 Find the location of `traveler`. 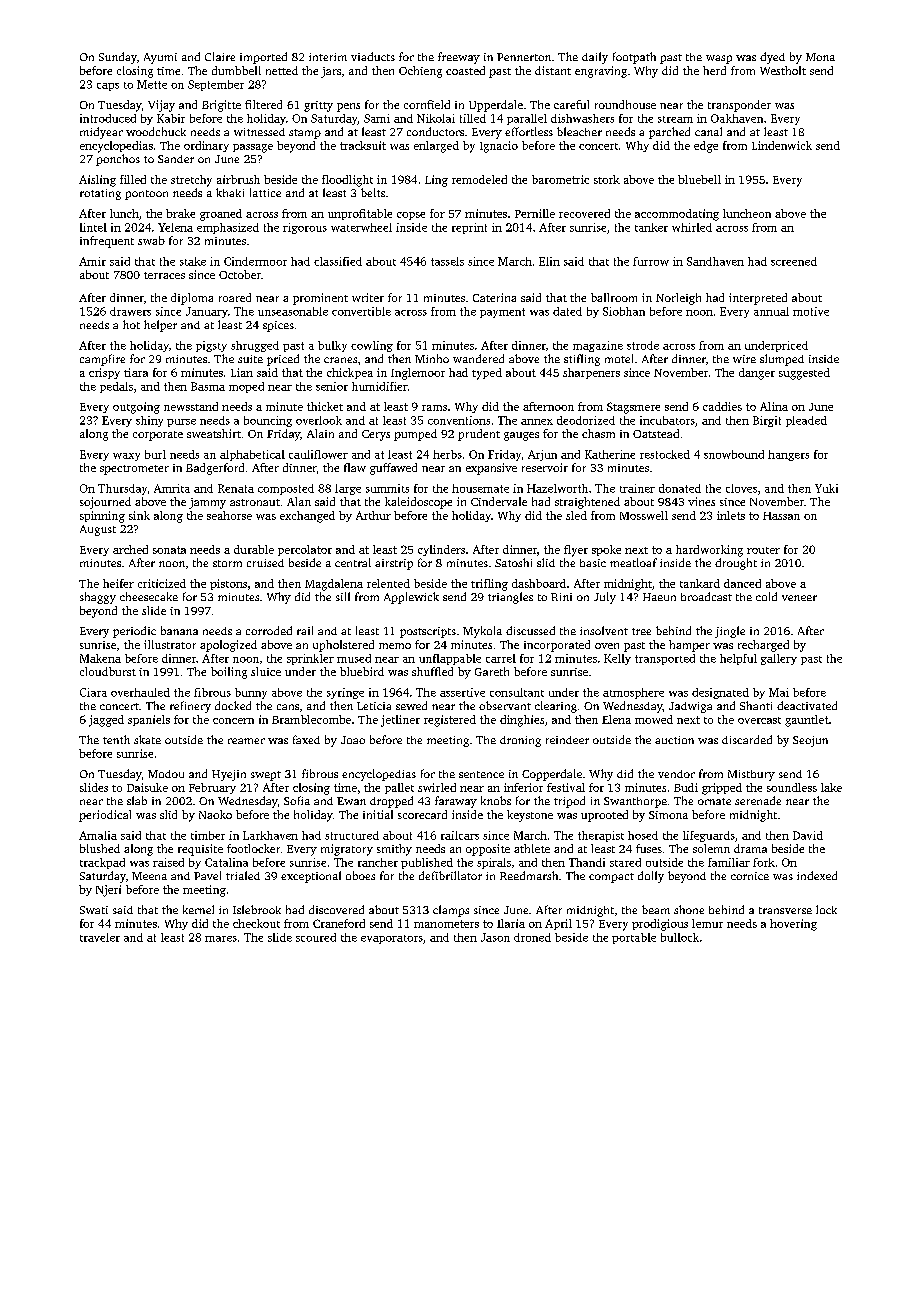

traveler is located at coordinates (100, 937).
